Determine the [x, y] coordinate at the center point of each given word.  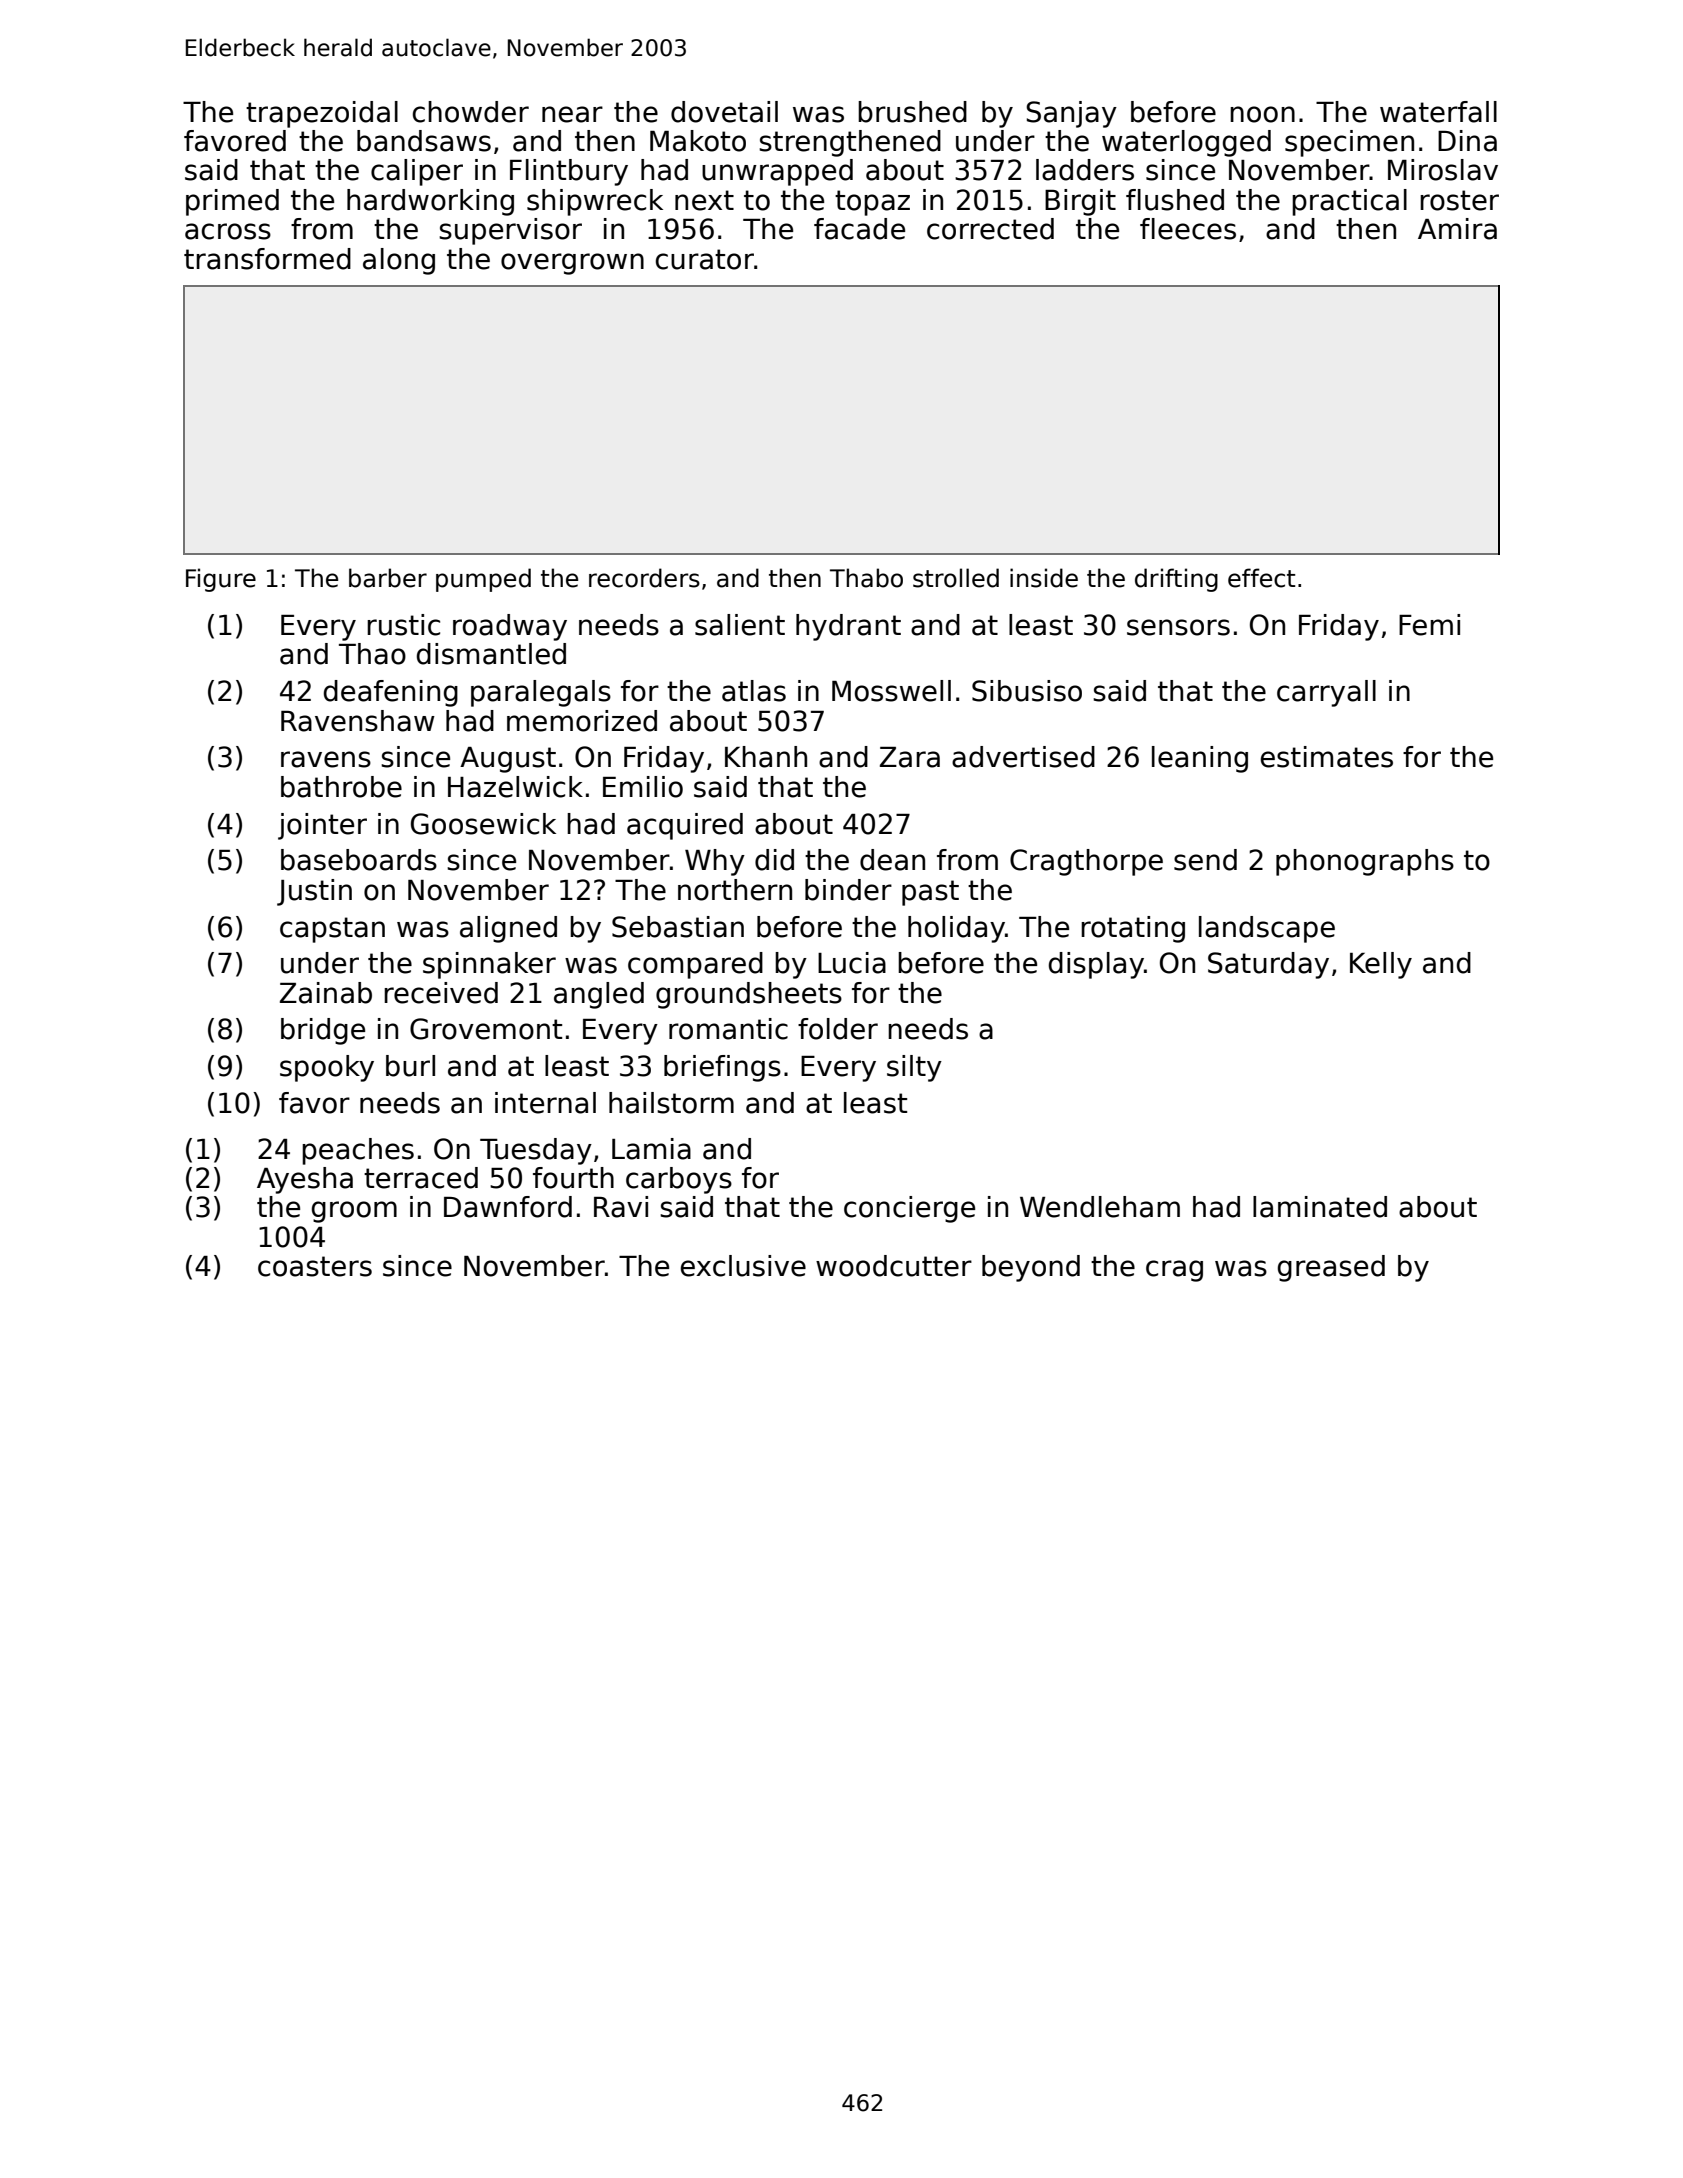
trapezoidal [322, 114]
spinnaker [489, 965]
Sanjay [1071, 114]
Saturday [1268, 965]
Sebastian [678, 927]
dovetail [724, 112]
